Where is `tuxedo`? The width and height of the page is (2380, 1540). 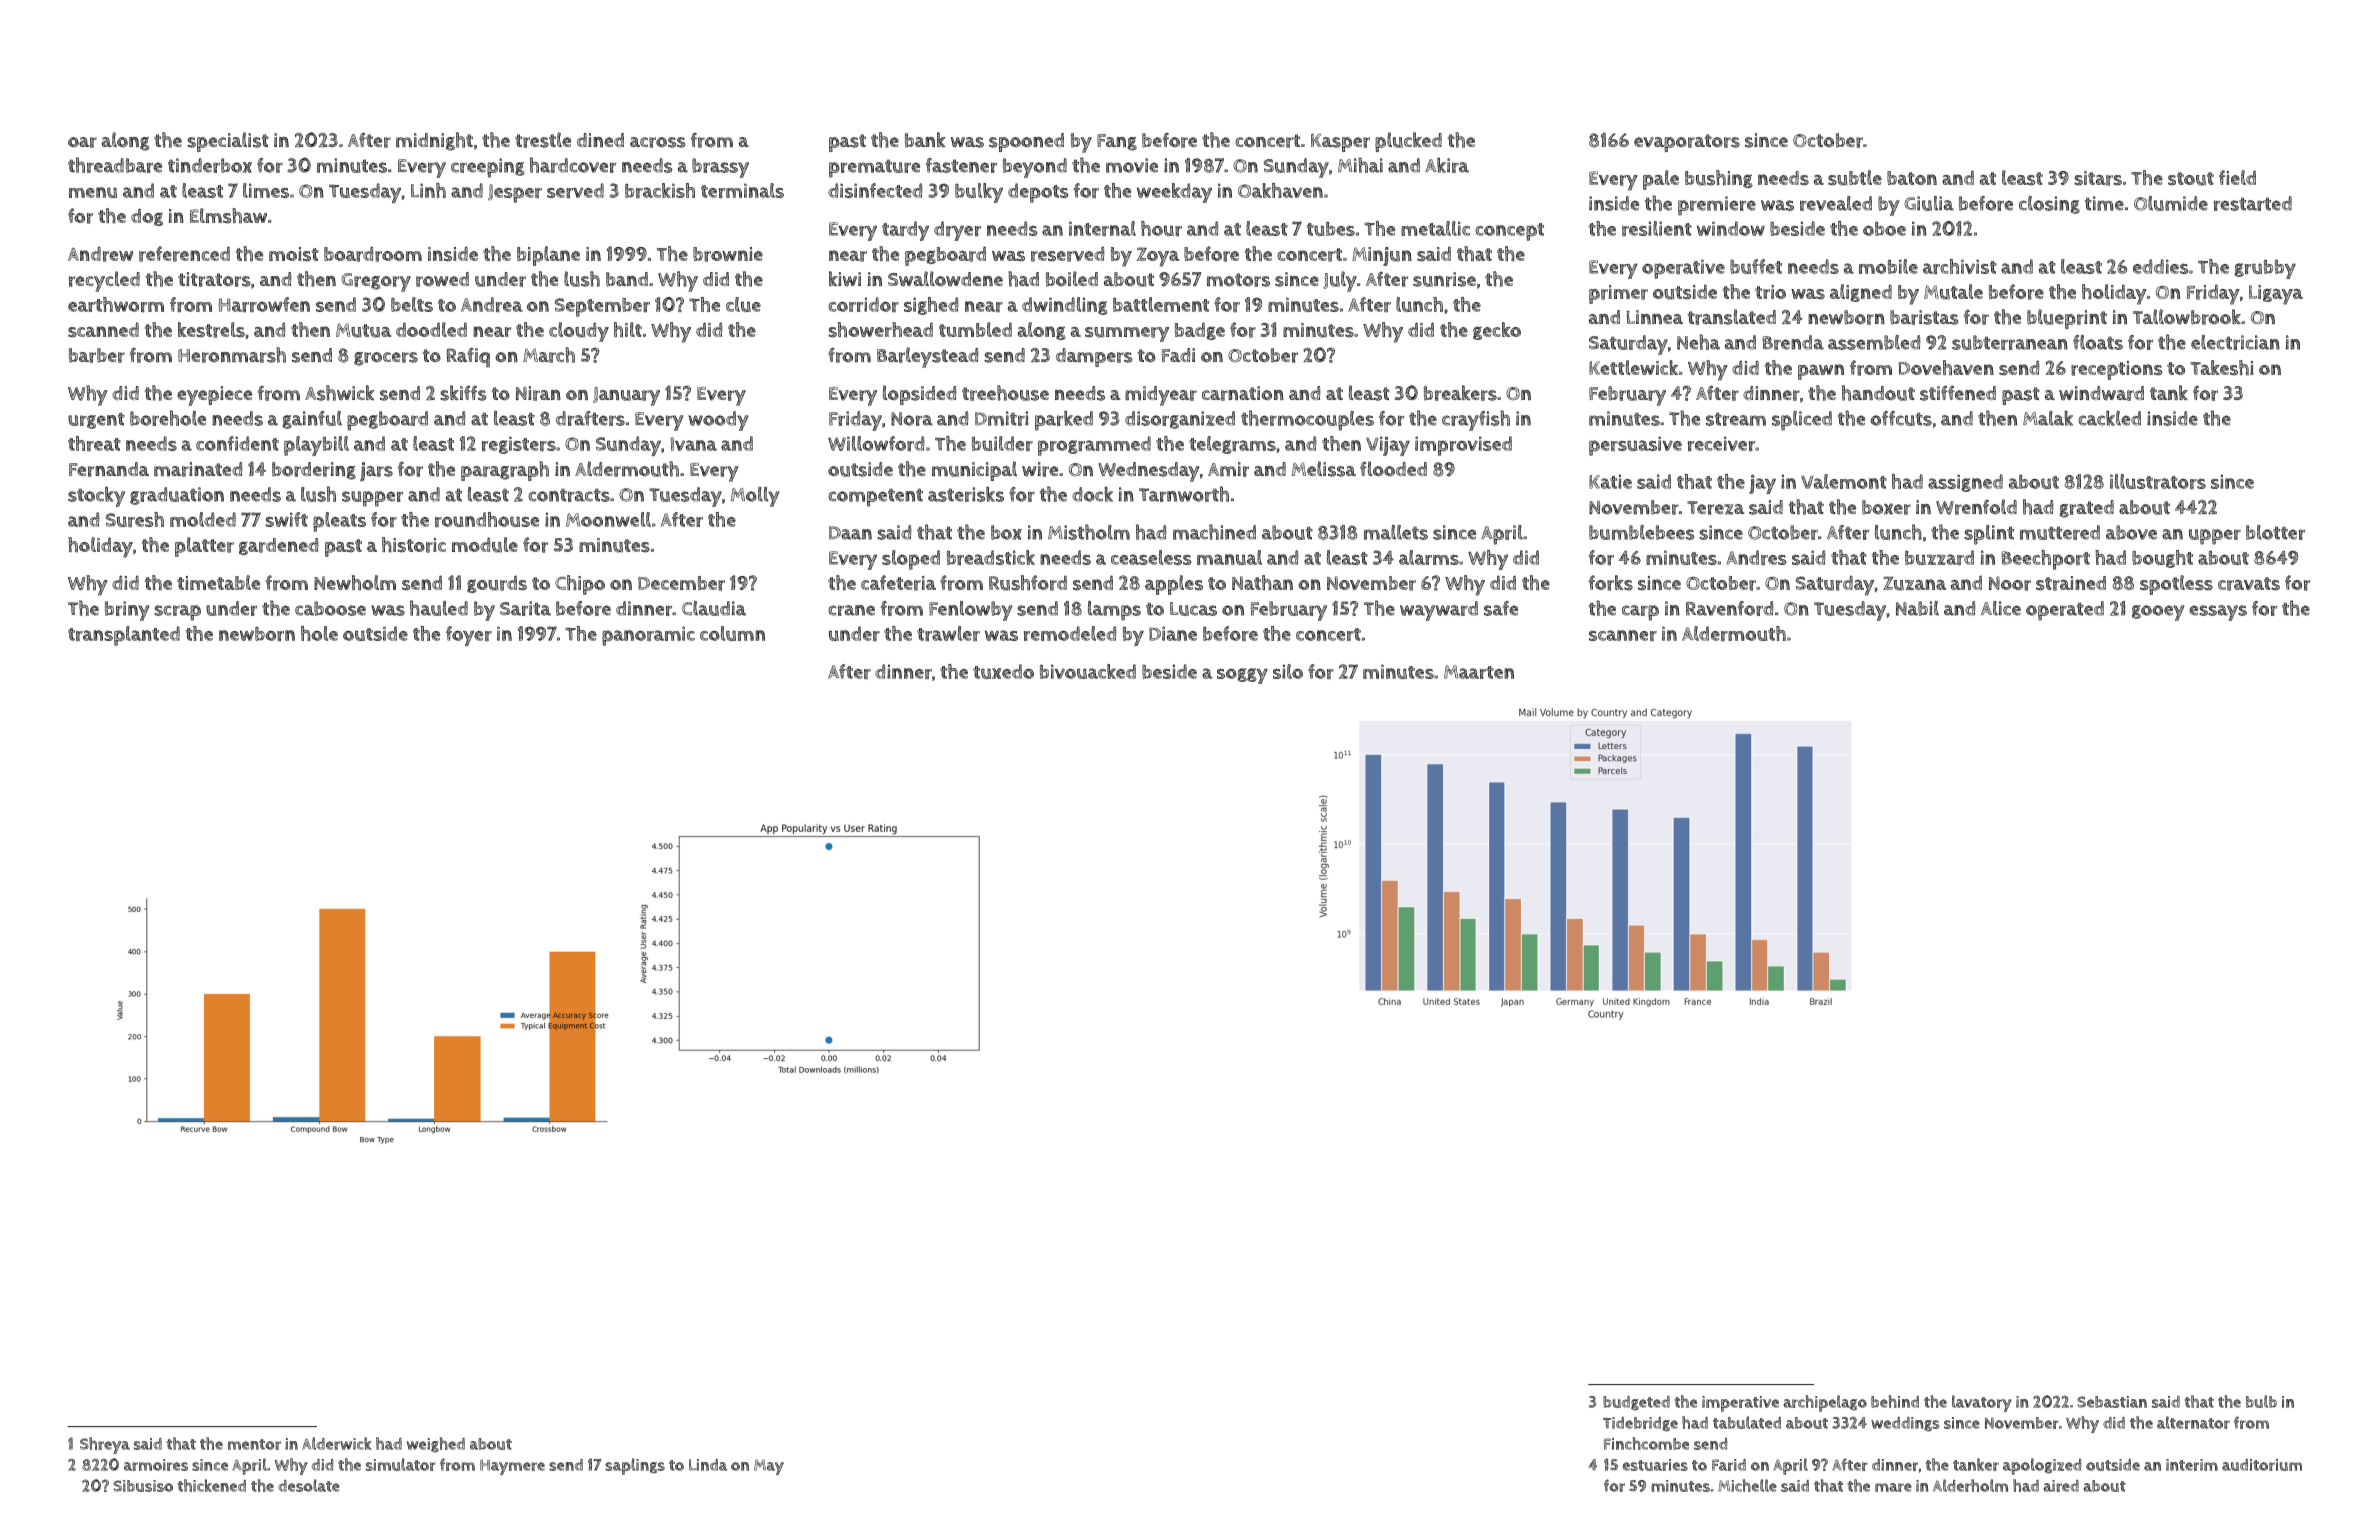
tuxedo is located at coordinates (1003, 671).
